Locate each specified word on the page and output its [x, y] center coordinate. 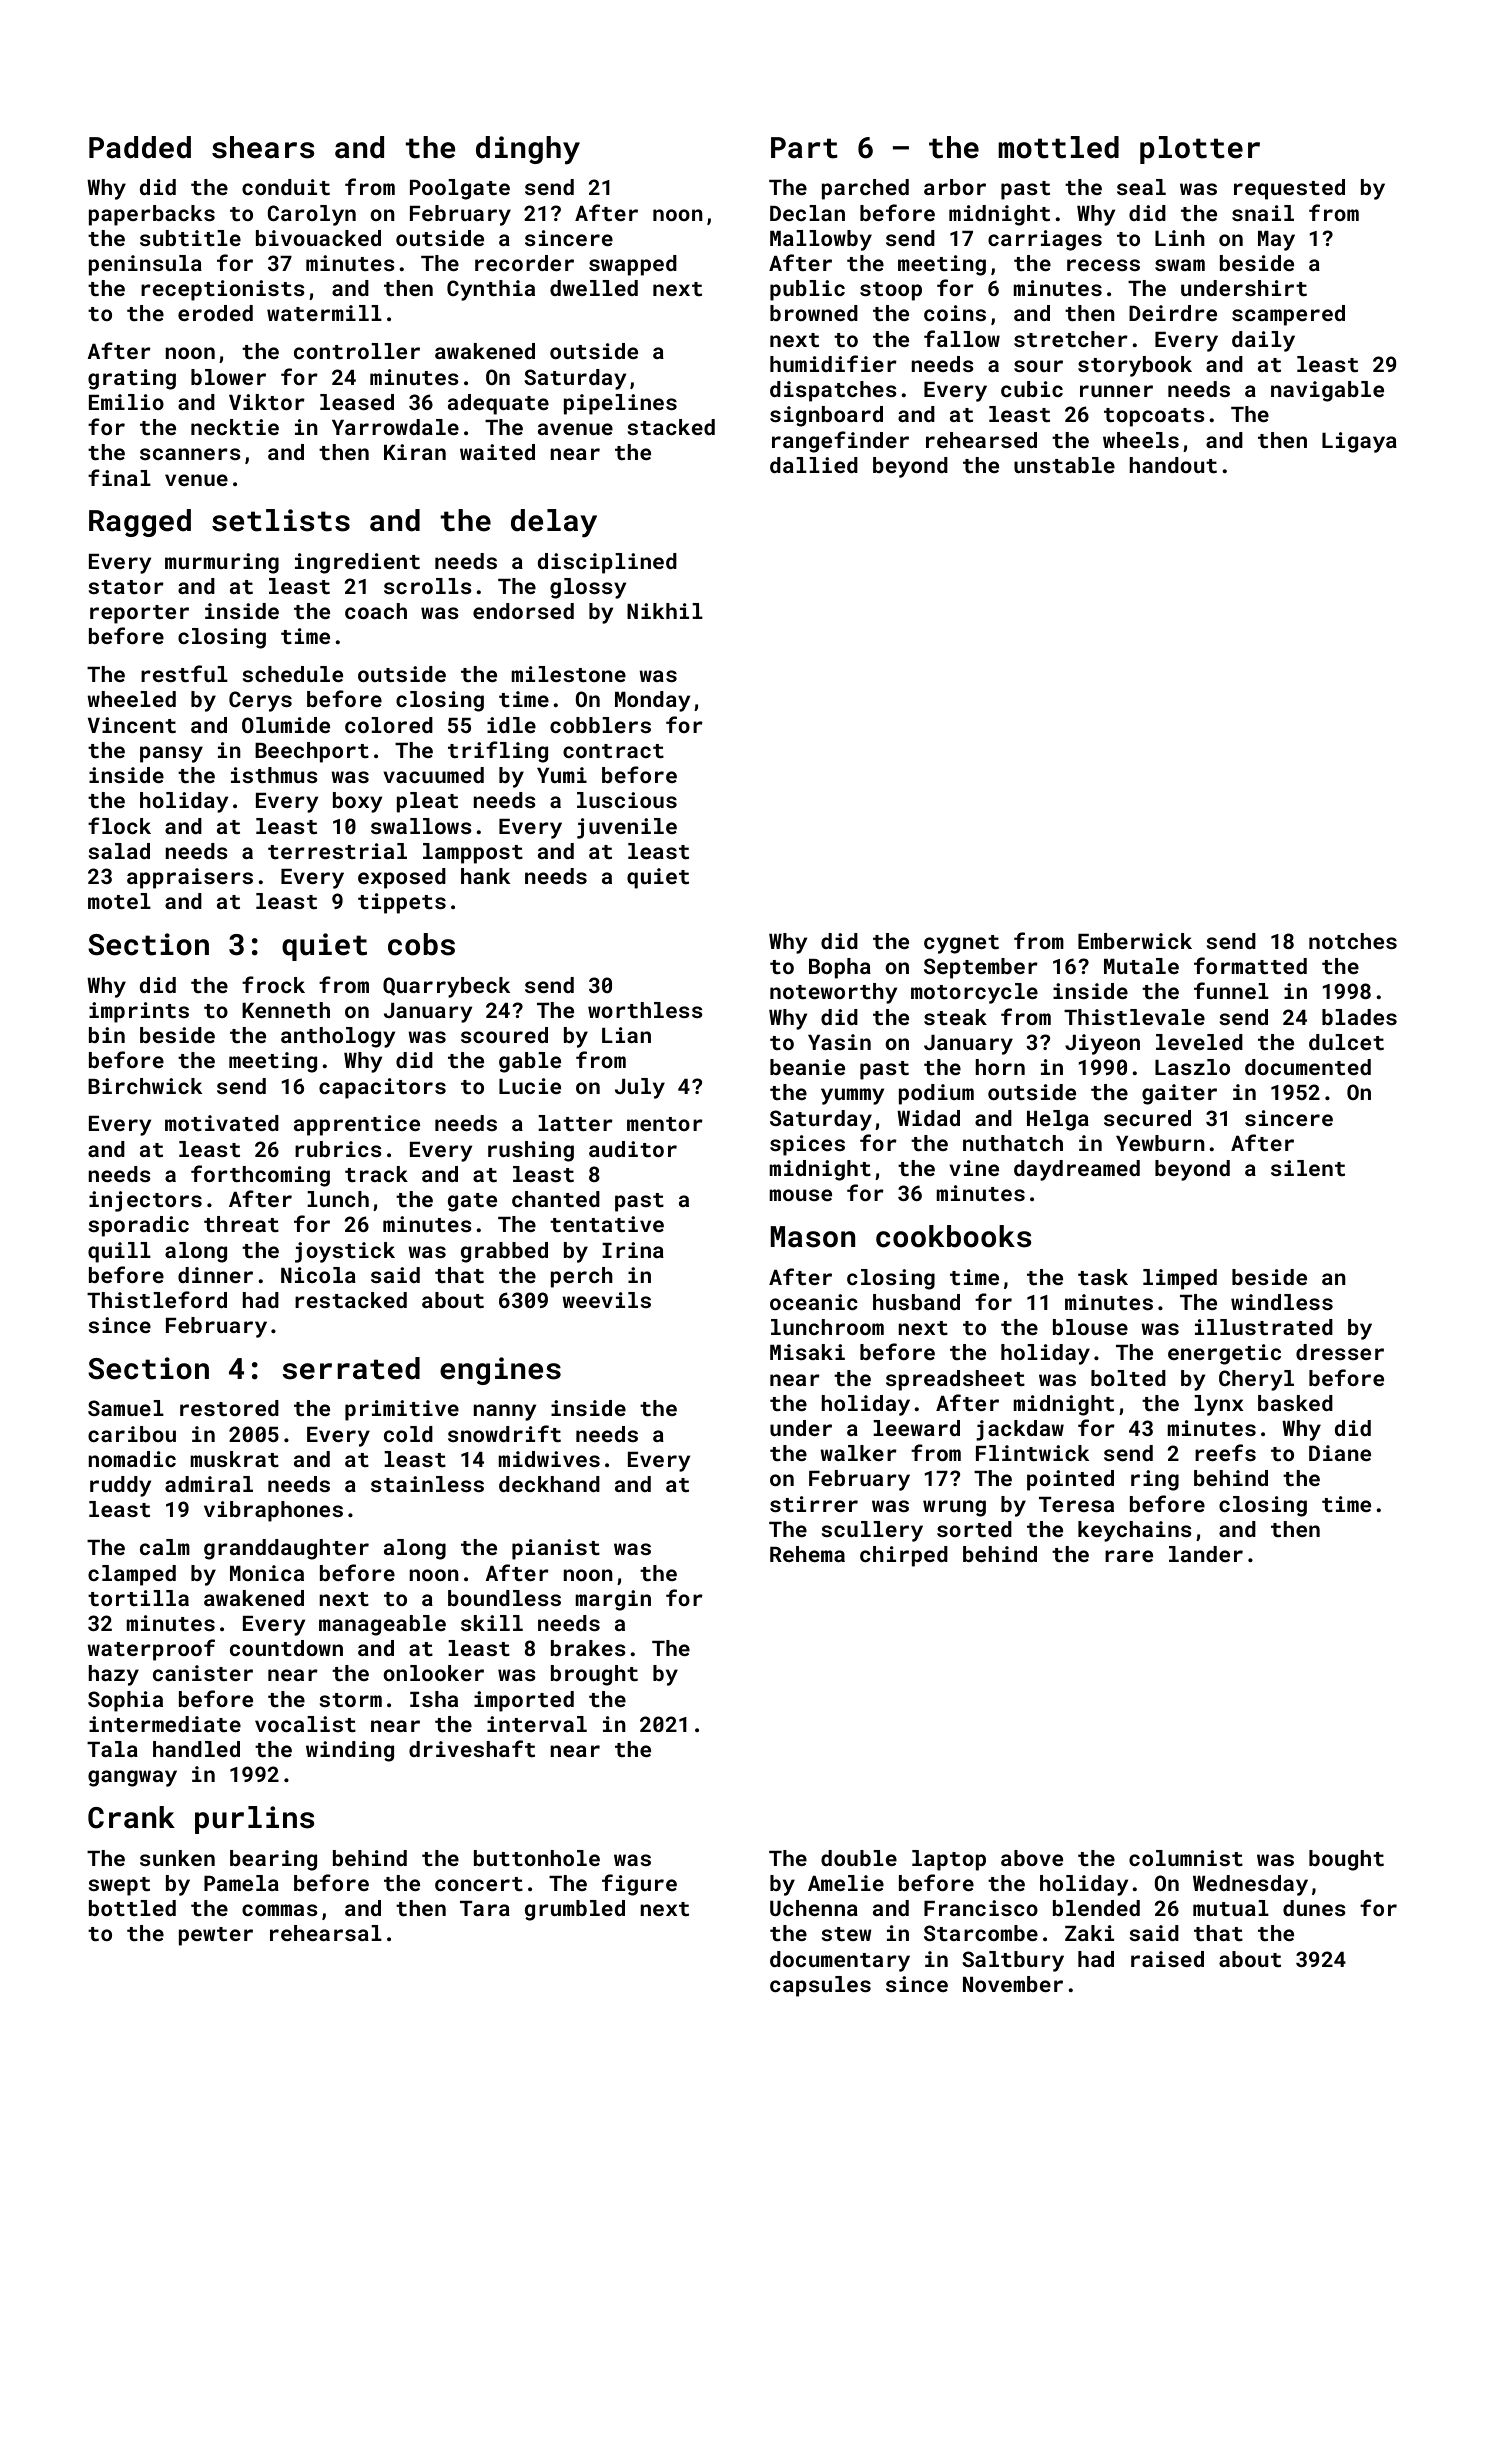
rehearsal [326, 1933]
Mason [813, 1237]
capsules [820, 1986]
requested [1289, 189]
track [376, 1174]
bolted [1128, 1378]
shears [263, 147]
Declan [807, 213]
